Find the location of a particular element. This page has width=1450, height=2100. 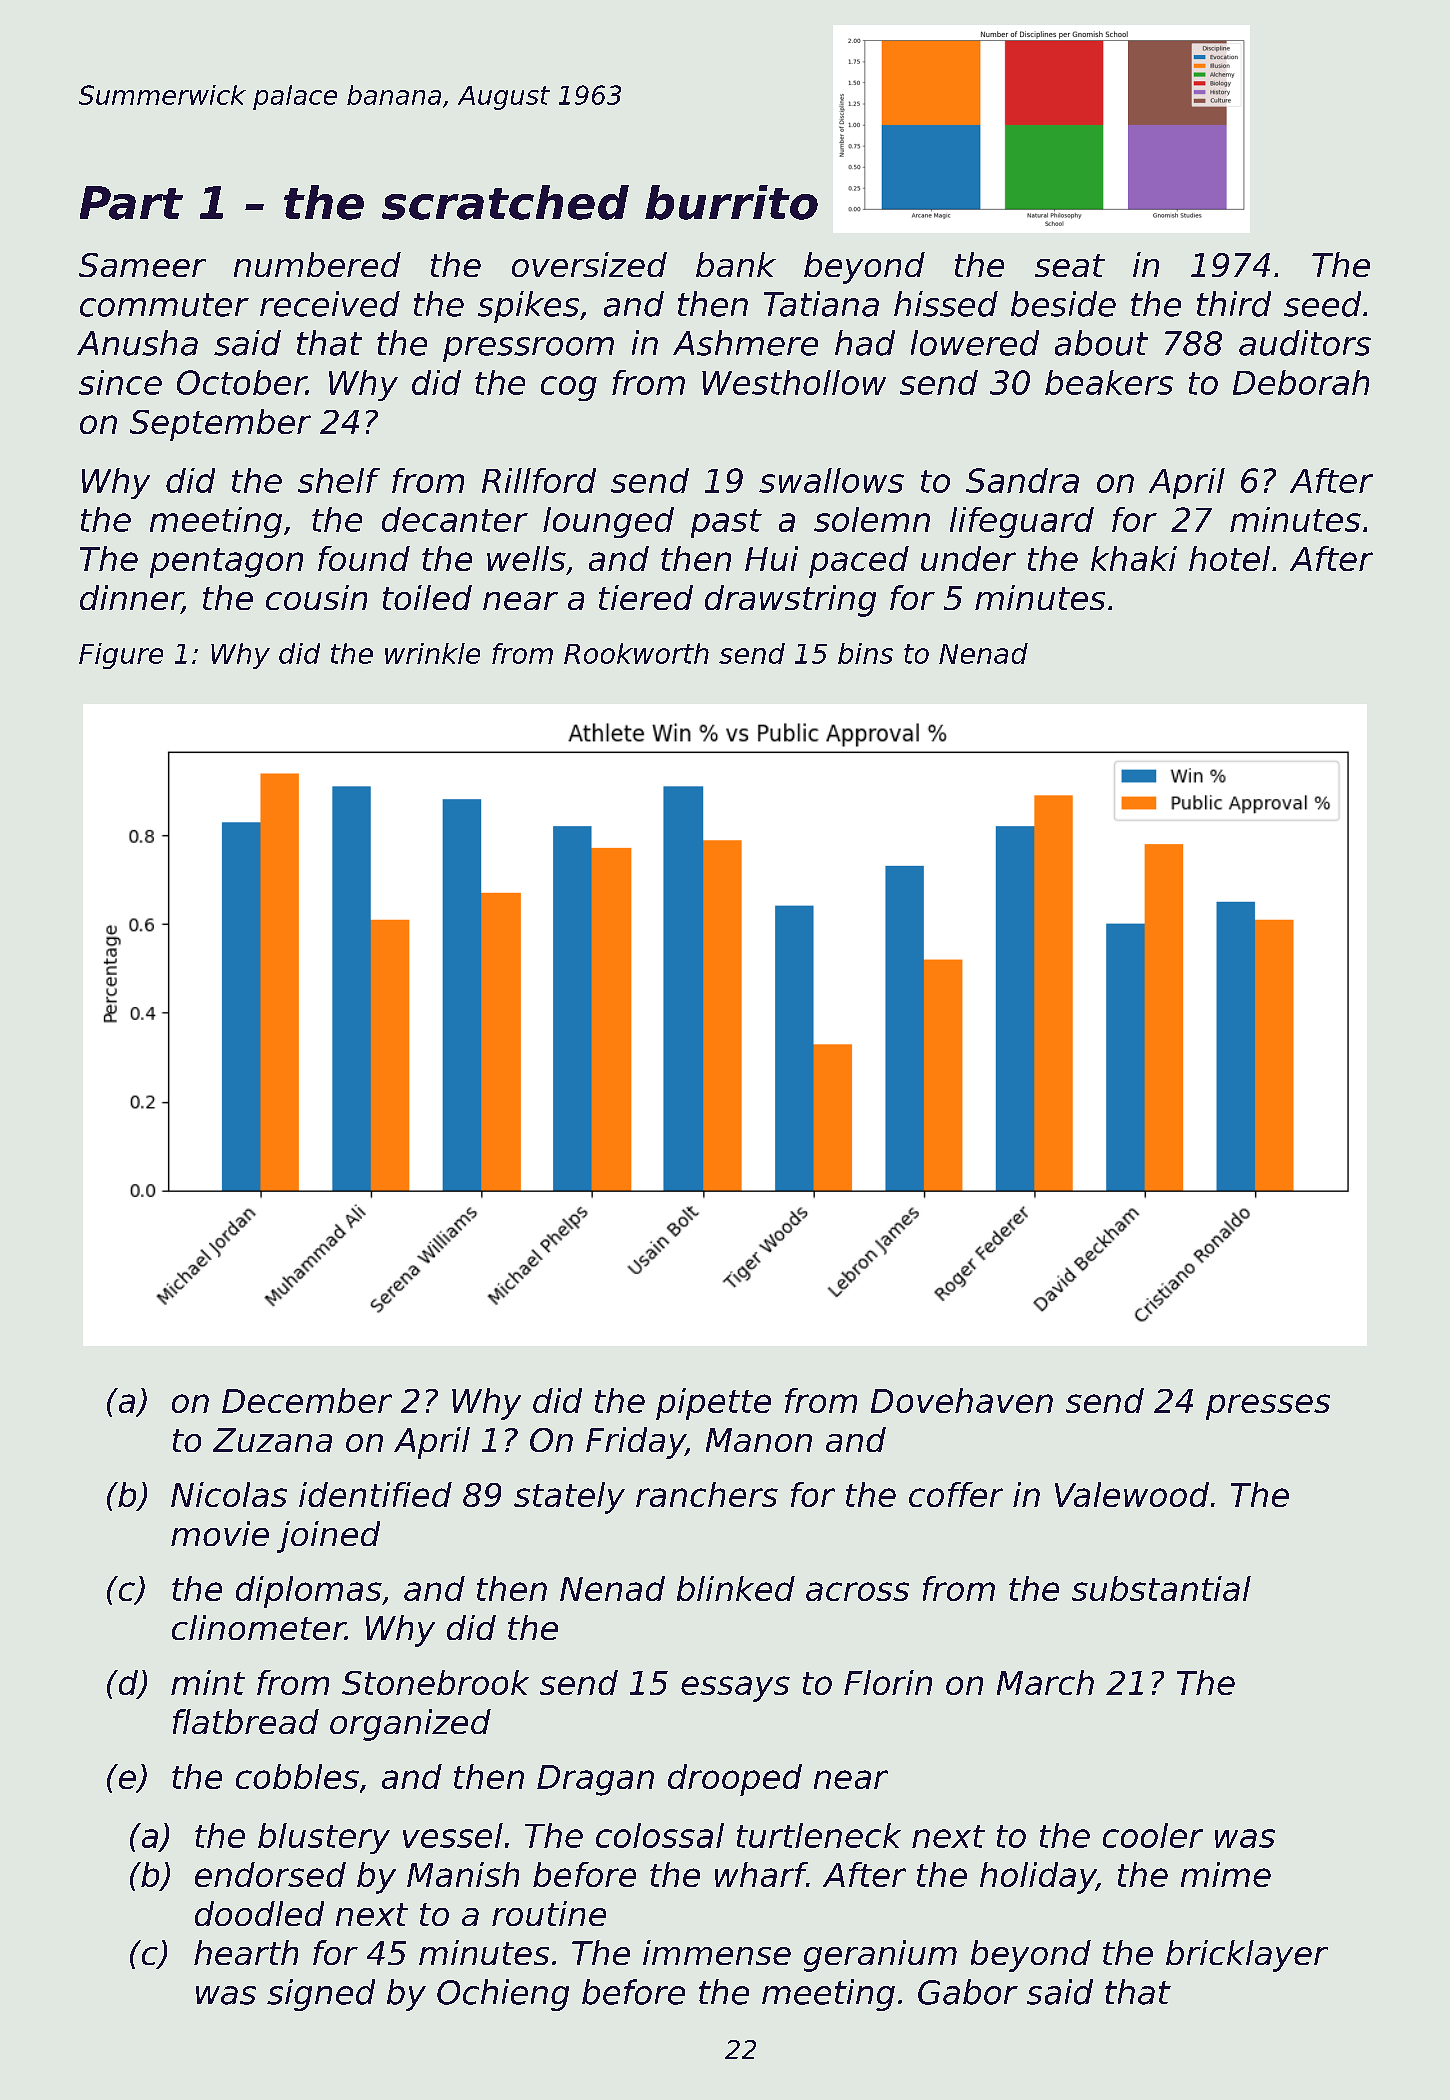

presses is located at coordinates (1268, 1407).
